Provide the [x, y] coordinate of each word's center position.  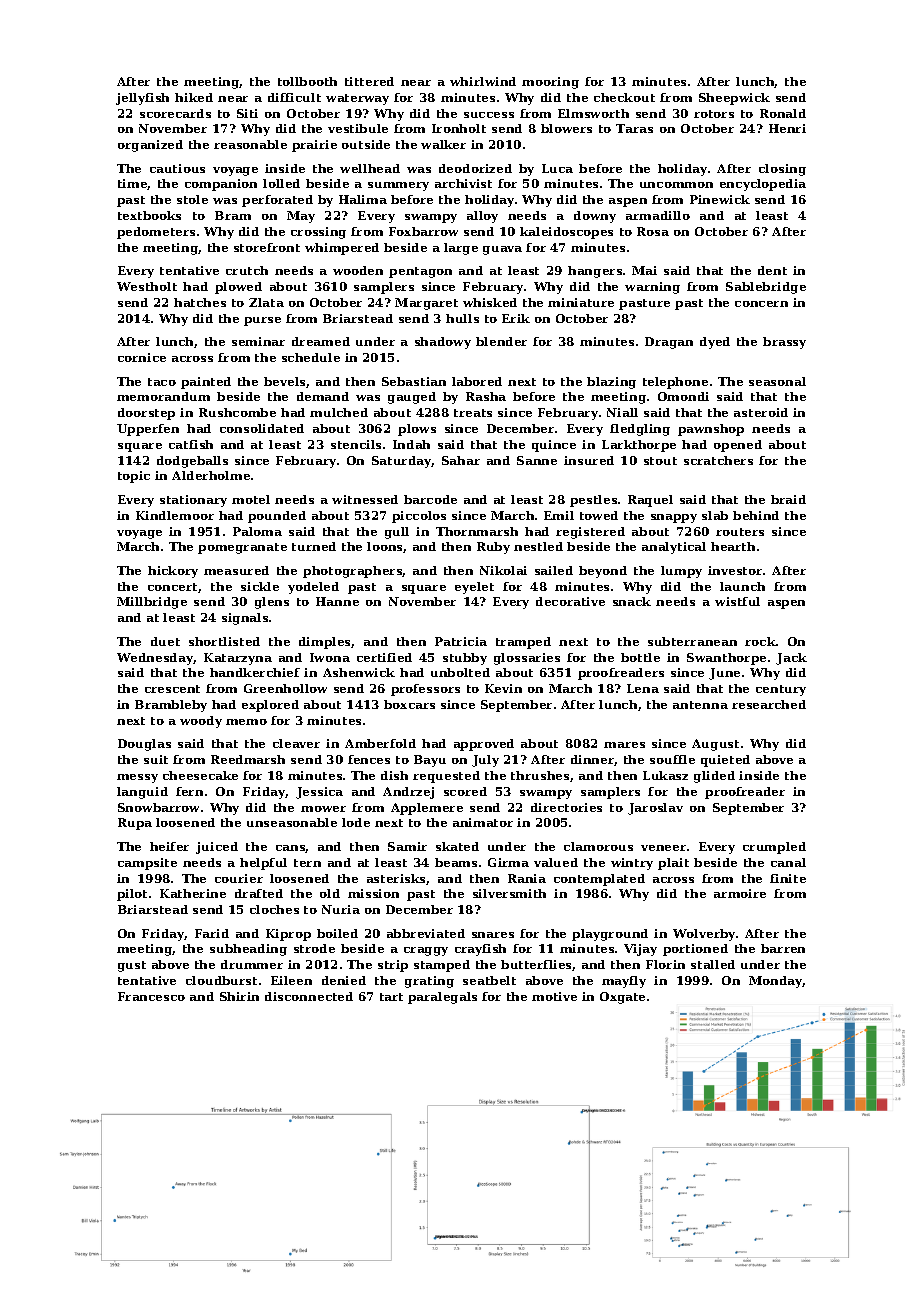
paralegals [442, 998]
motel [251, 499]
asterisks [396, 878]
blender [501, 341]
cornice [142, 357]
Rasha [486, 396]
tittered [369, 81]
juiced [217, 848]
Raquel [650, 501]
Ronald [783, 113]
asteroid [761, 412]
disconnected [309, 996]
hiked [194, 97]
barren [783, 948]
